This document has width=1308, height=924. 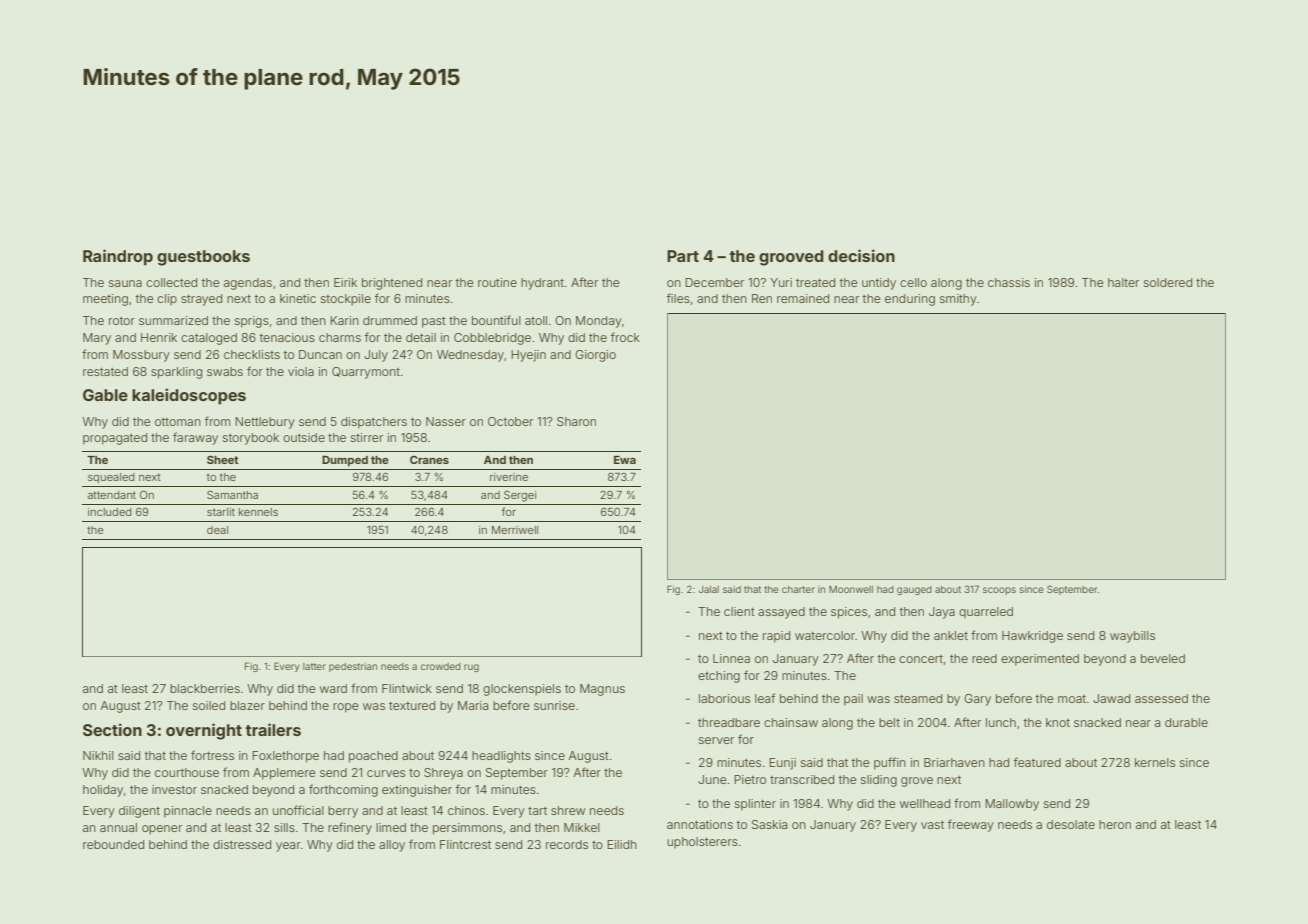 What do you see at coordinates (731, 658) in the document?
I see `Linnea` at bounding box center [731, 658].
